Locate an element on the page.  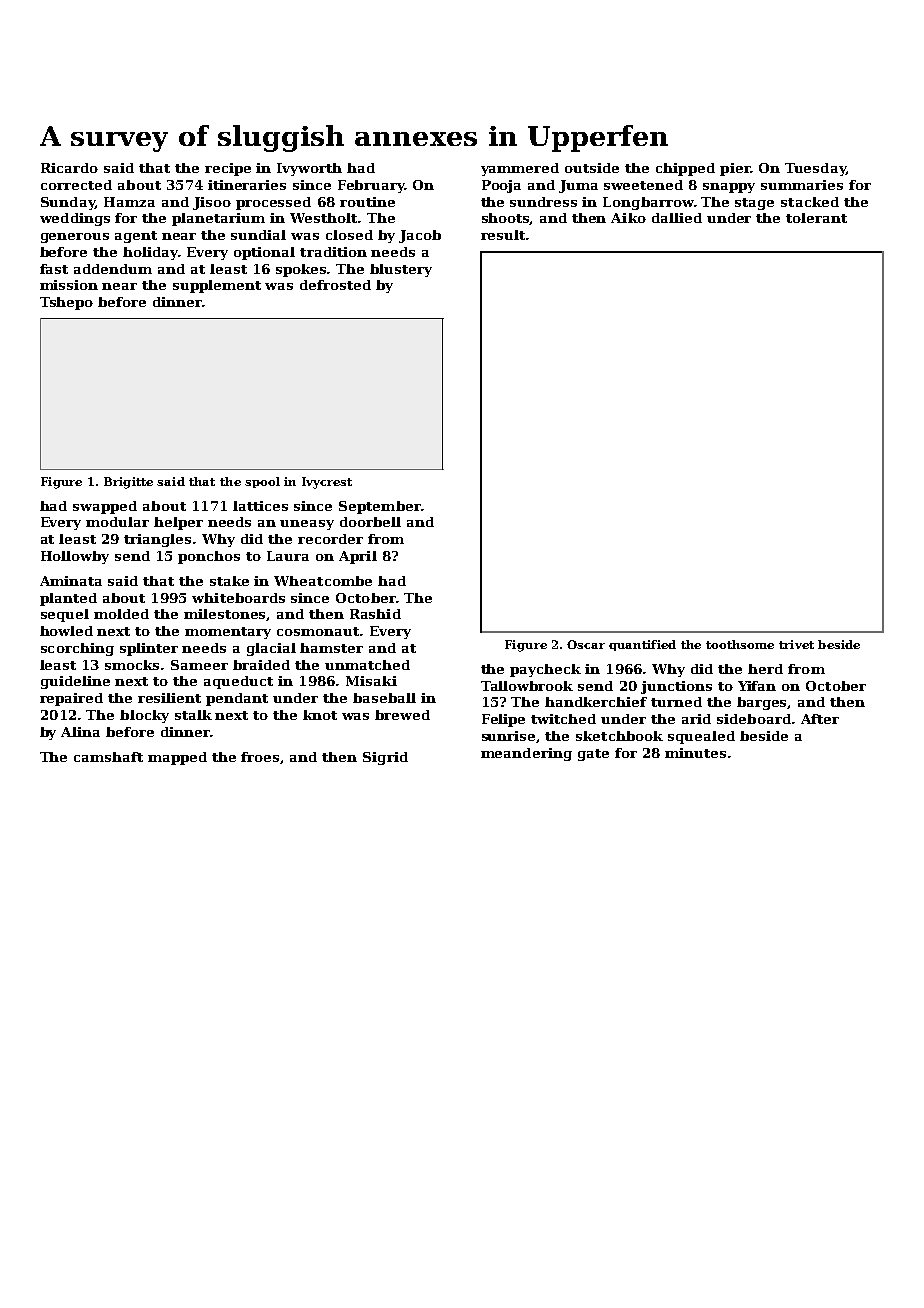
blustery is located at coordinates (401, 270).
